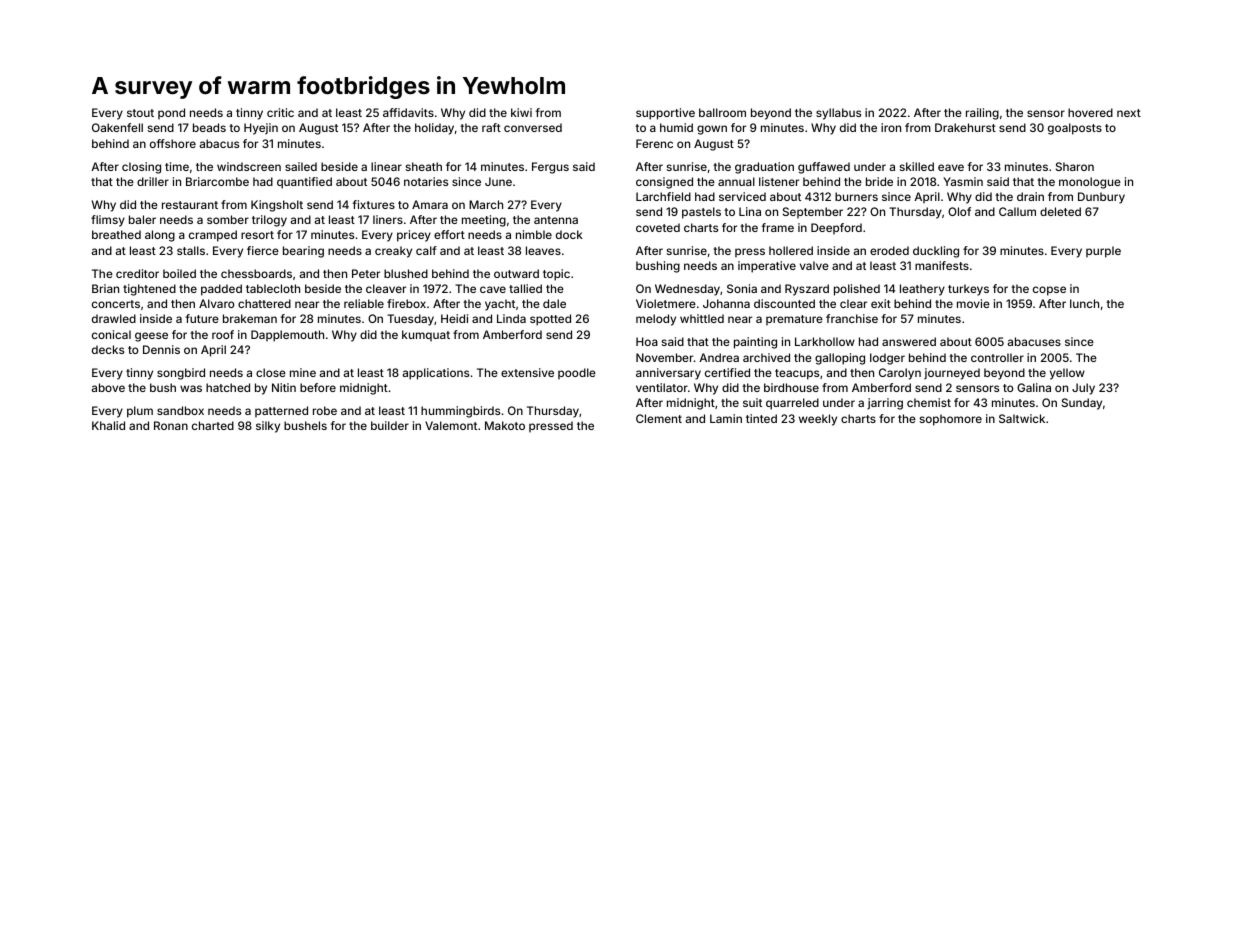  I want to click on chemist, so click(929, 402).
